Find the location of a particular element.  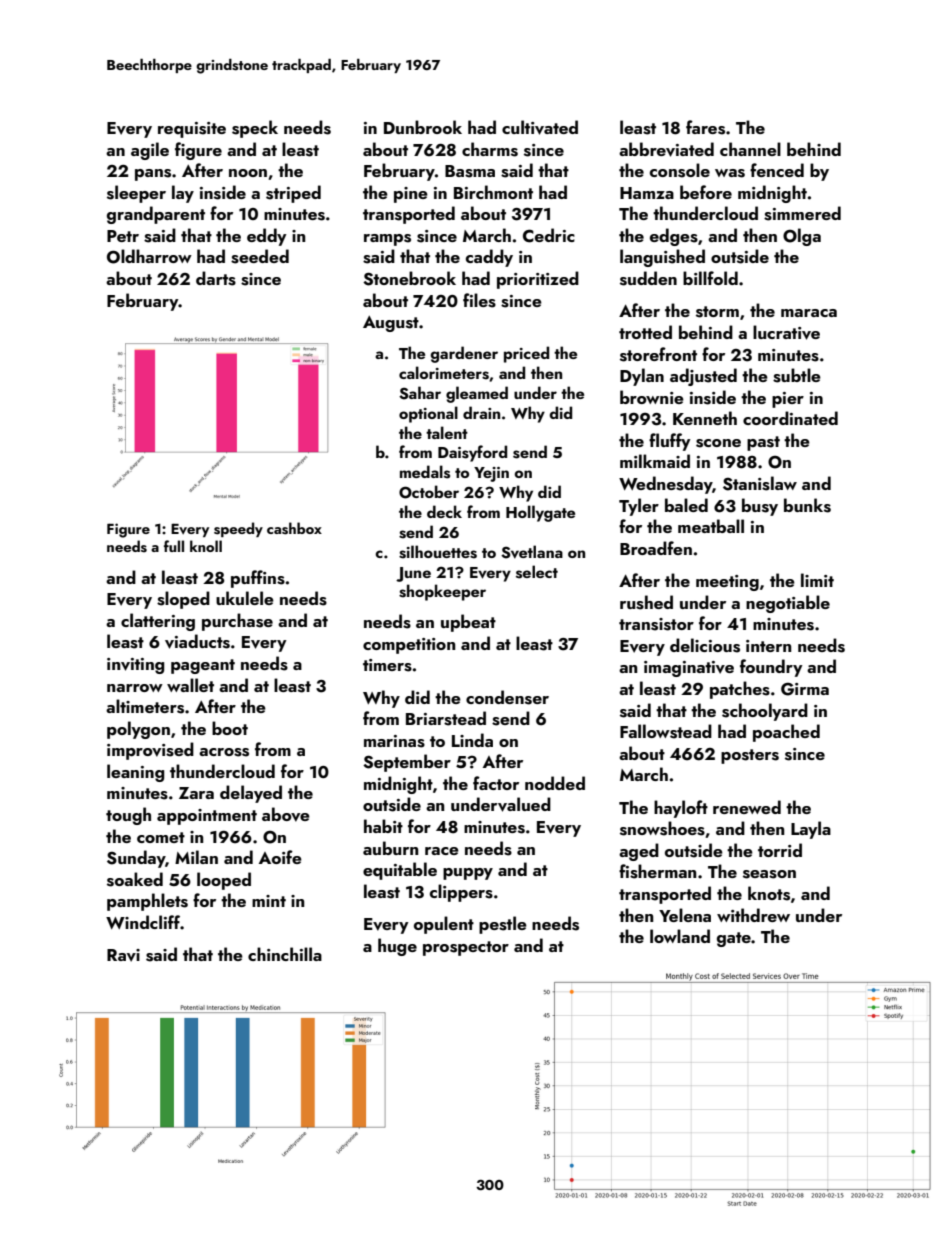

requisite is located at coordinates (192, 130).
